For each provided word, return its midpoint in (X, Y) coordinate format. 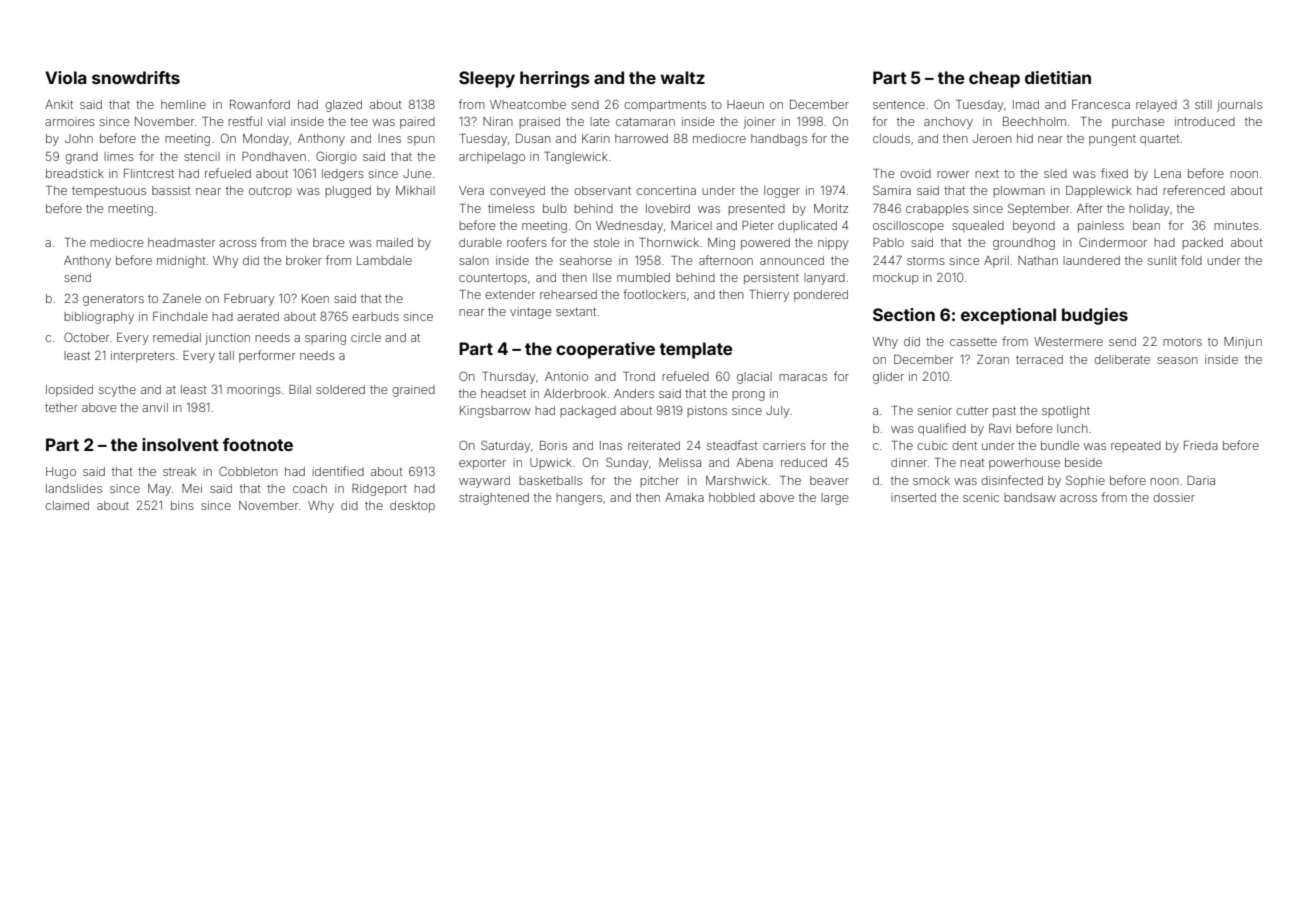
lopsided (69, 391)
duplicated (807, 226)
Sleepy (487, 79)
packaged (588, 412)
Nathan (1038, 260)
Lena (1167, 173)
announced (792, 260)
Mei (192, 488)
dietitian (1058, 77)
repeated (1136, 446)
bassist (171, 190)
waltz (682, 77)
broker (304, 260)
